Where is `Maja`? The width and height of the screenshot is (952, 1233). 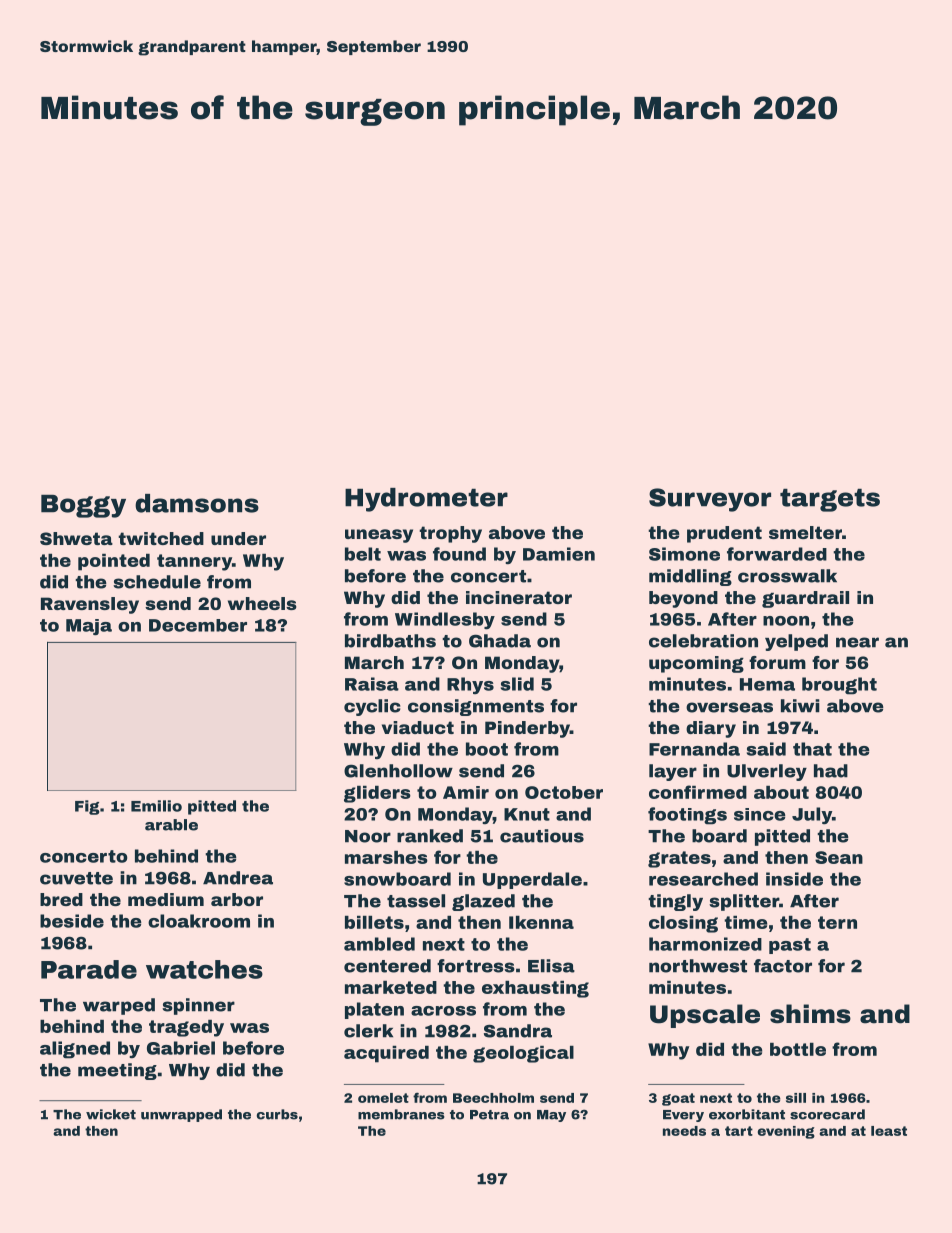
Maja is located at coordinates (89, 627).
